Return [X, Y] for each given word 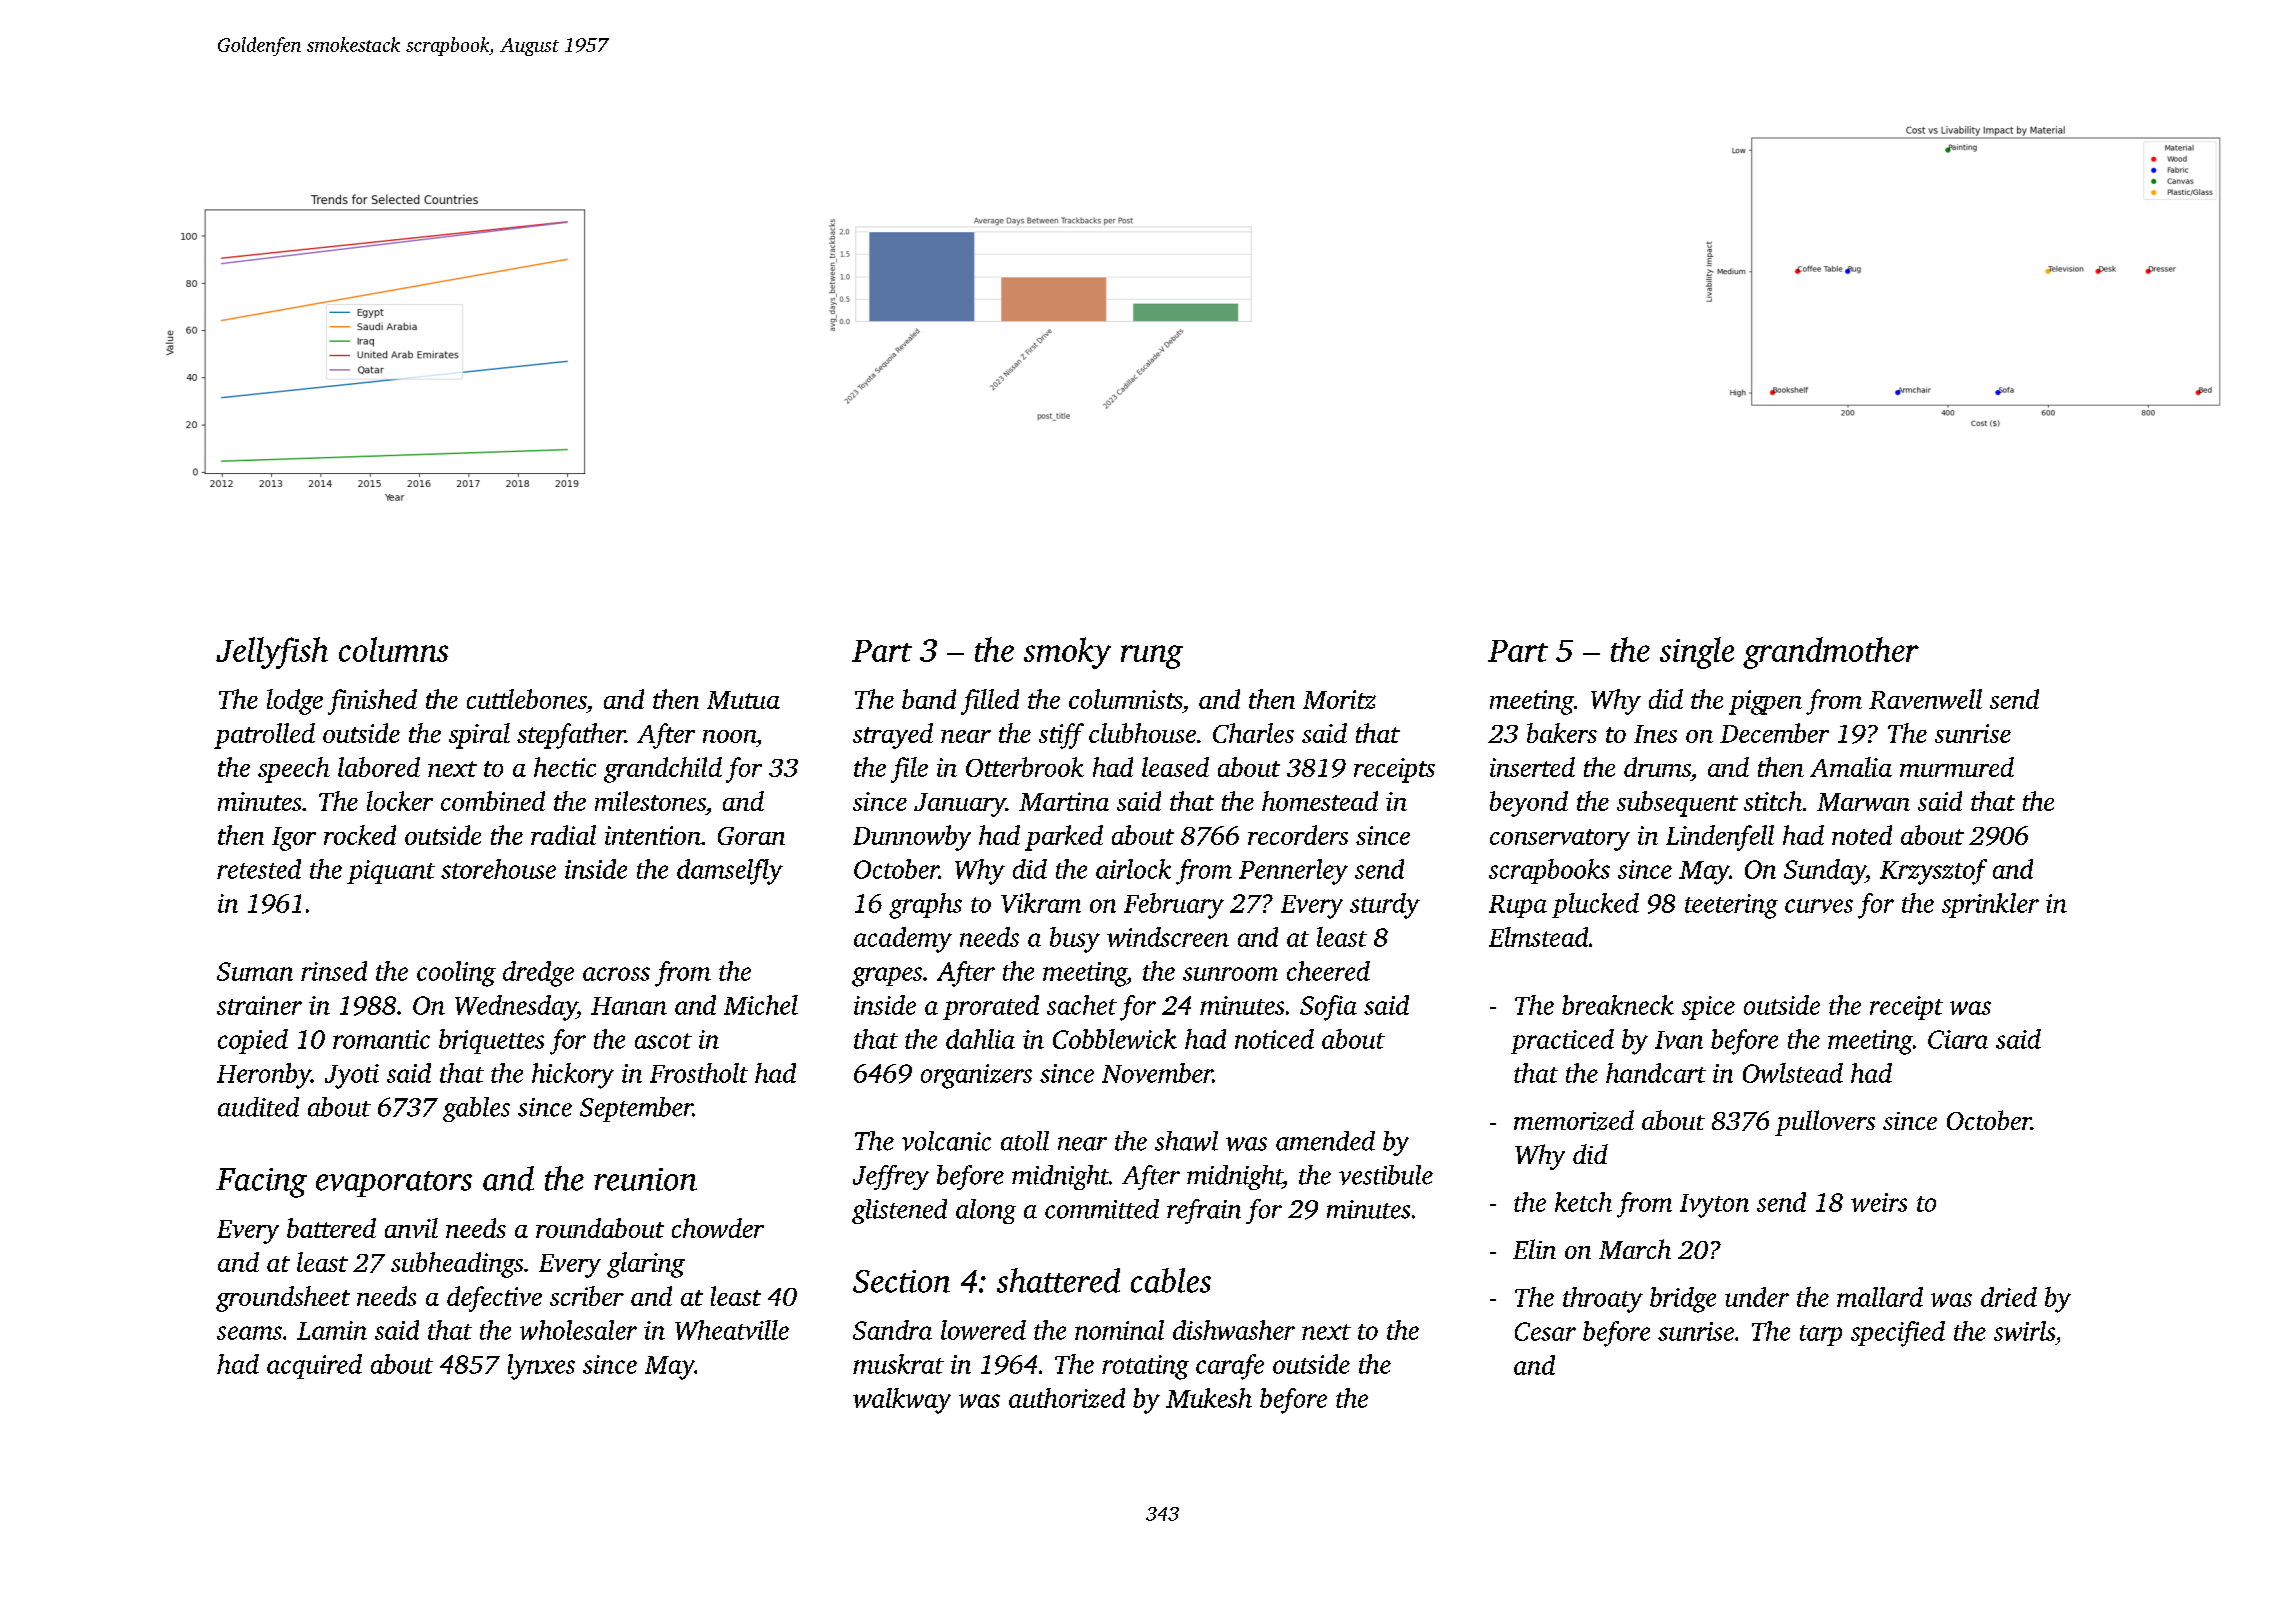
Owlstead [1793, 1073]
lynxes [541, 1367]
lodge [295, 702]
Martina [1064, 801]
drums [1657, 767]
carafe [1230, 1367]
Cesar [1545, 1331]
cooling [456, 974]
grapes [887, 977]
